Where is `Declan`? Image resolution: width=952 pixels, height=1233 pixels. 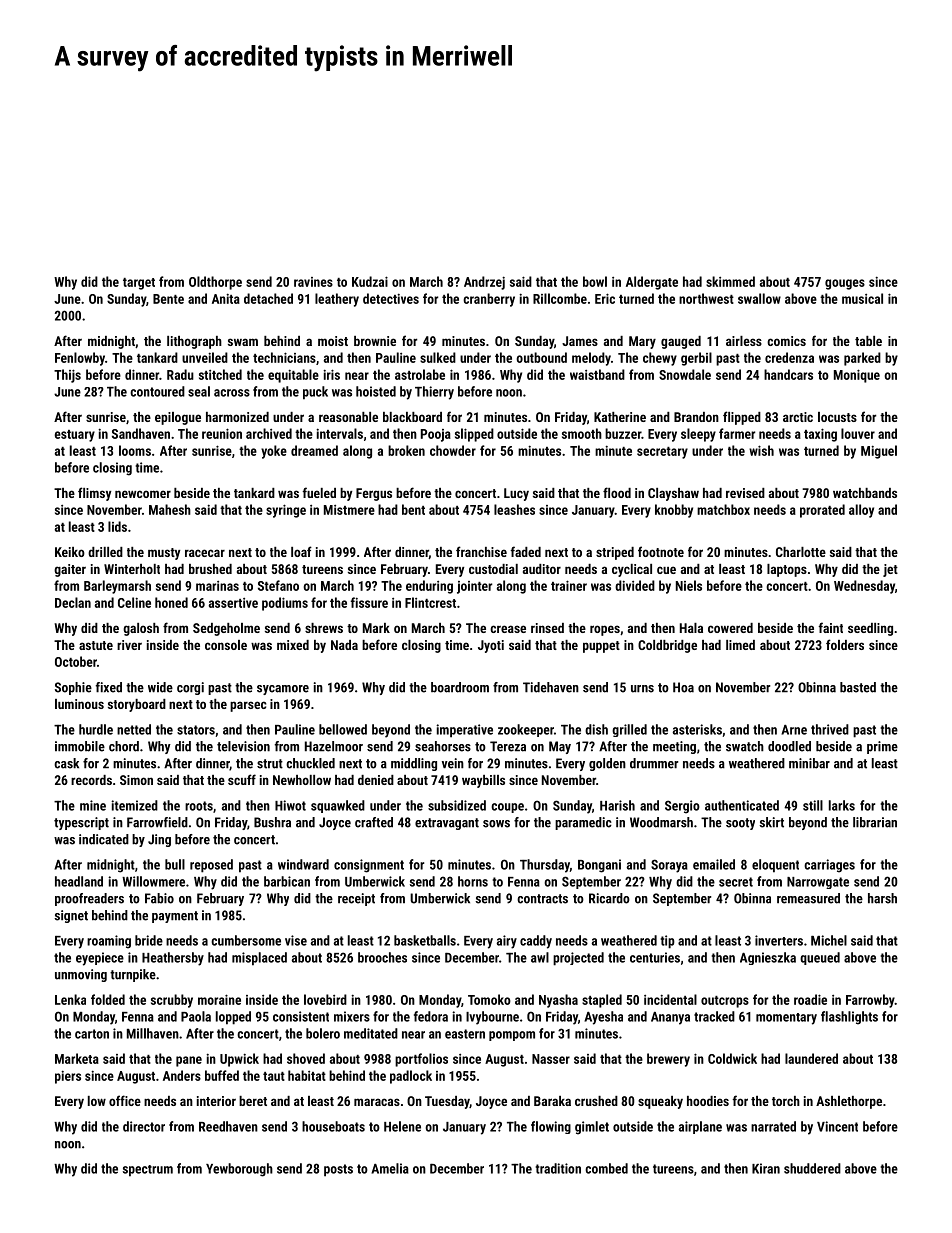 Declan is located at coordinates (73, 602).
